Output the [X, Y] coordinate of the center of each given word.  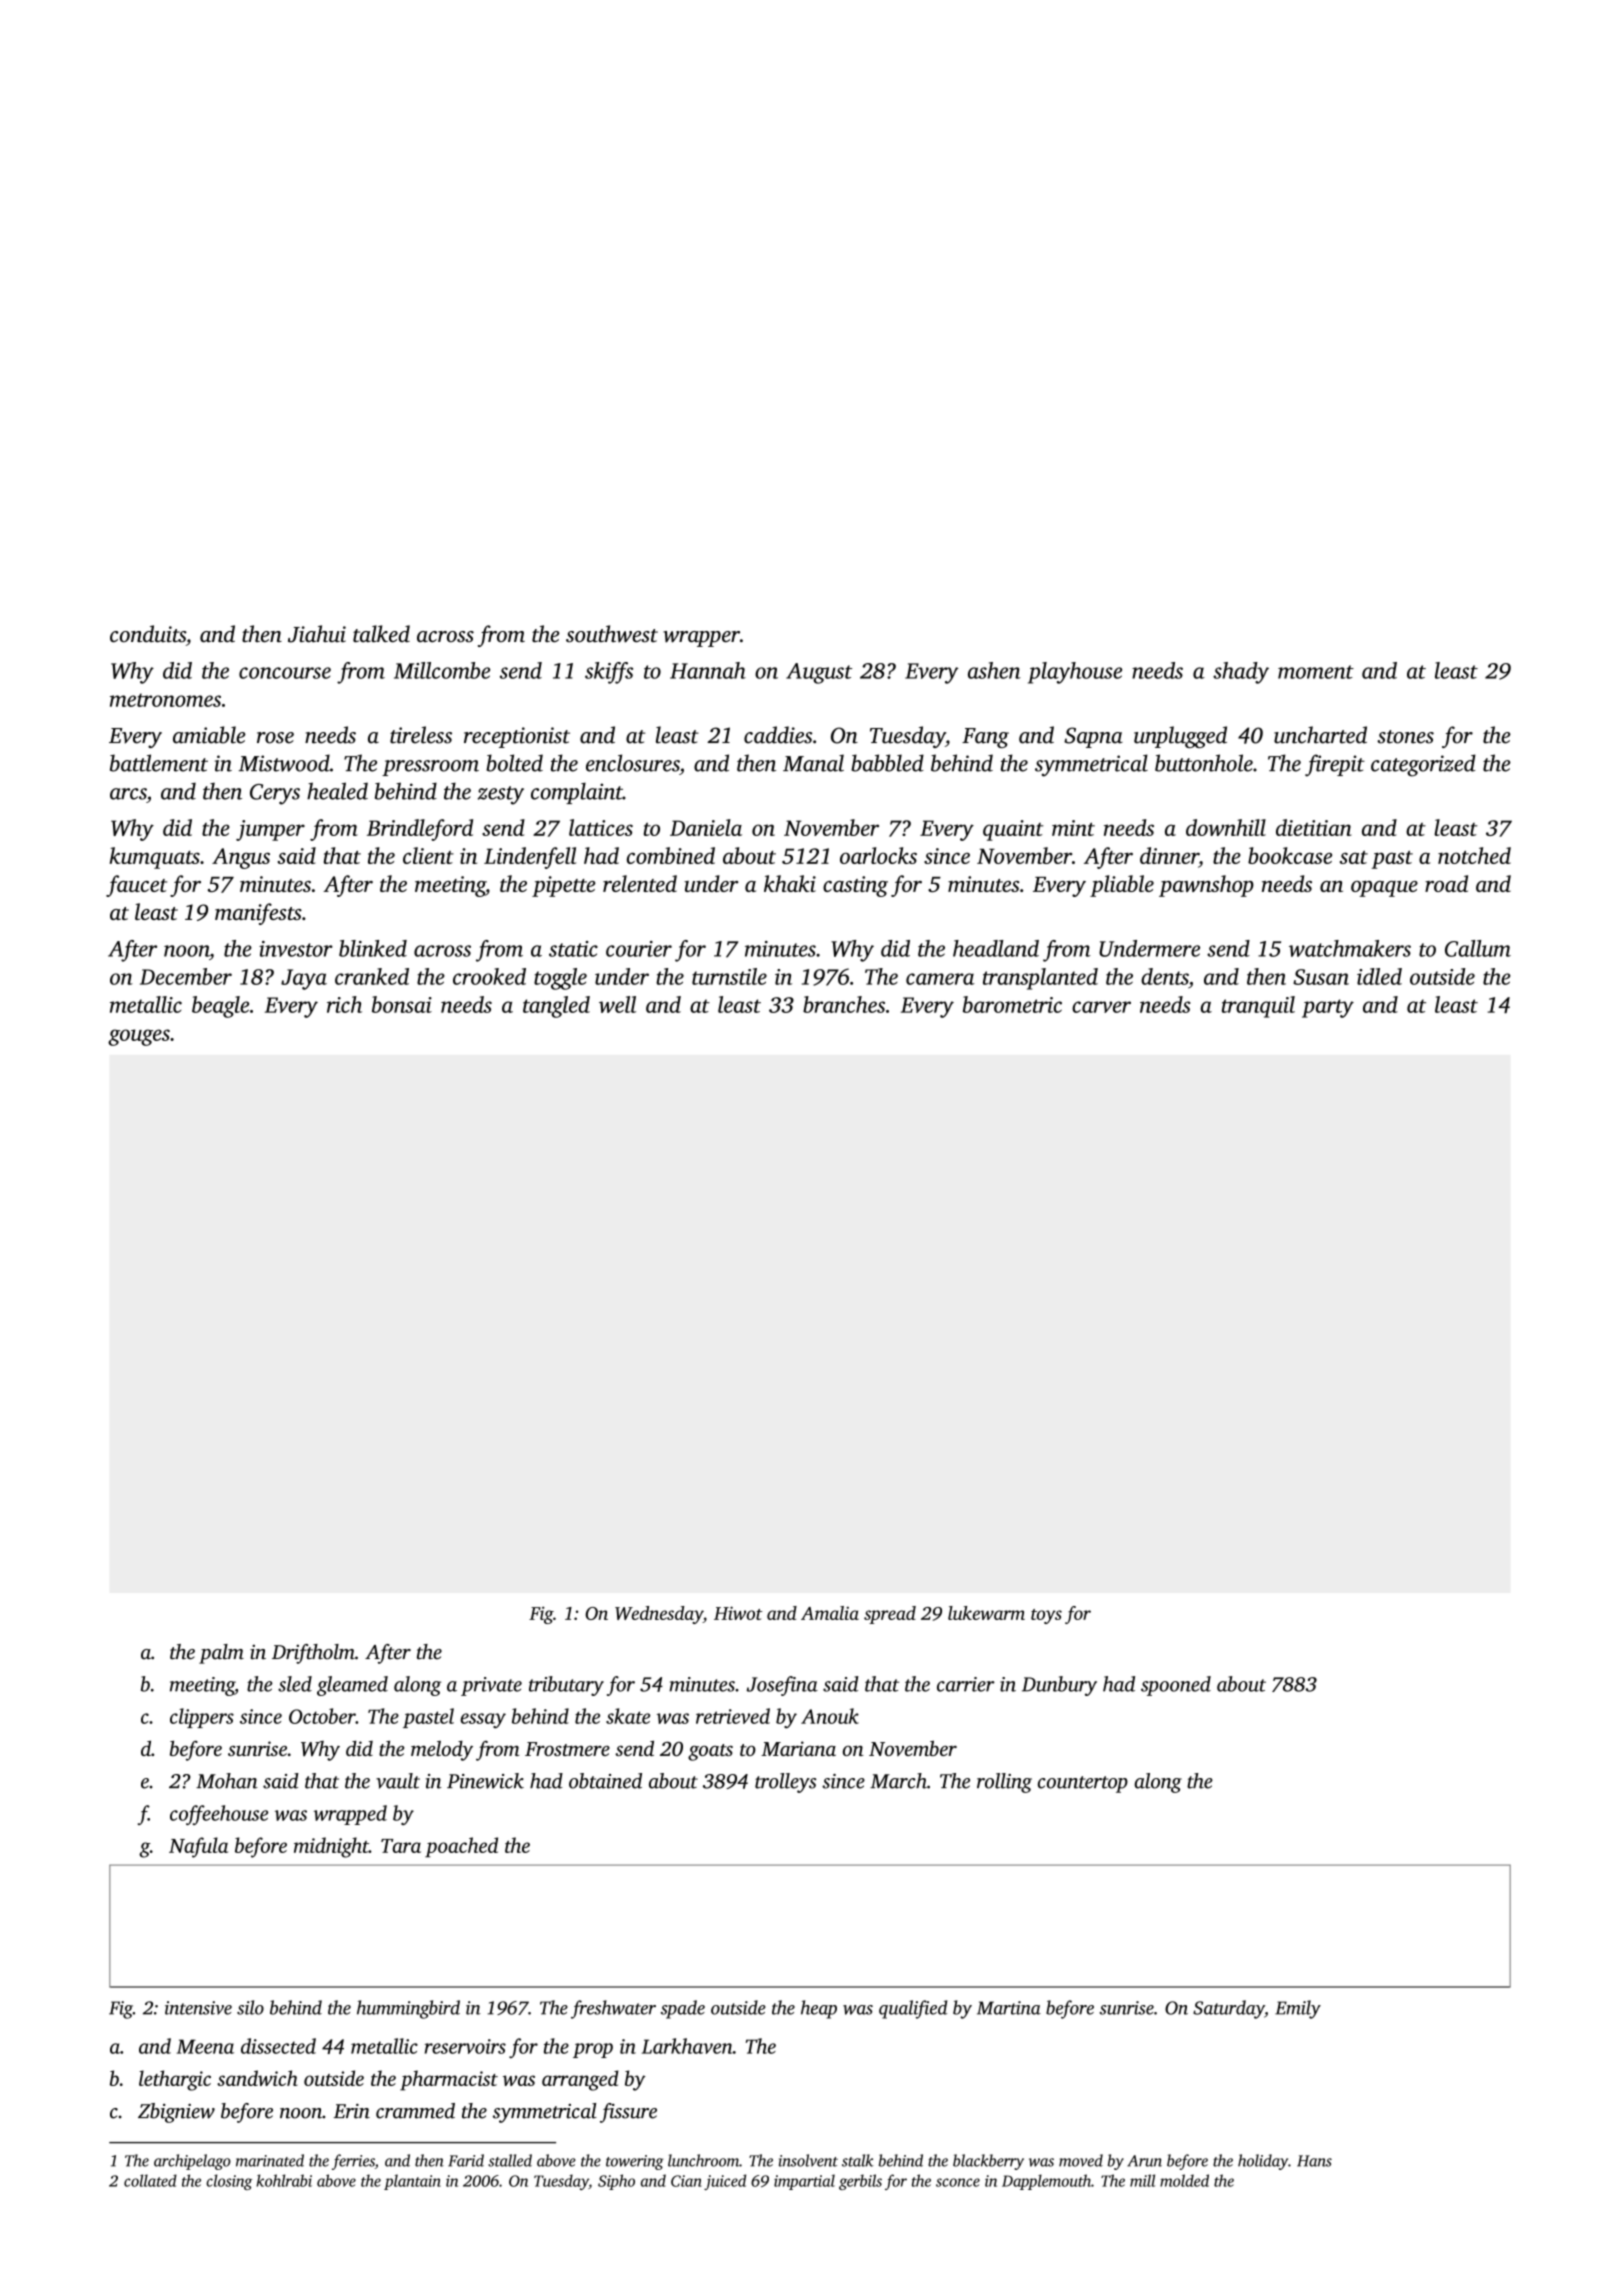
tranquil [1258, 1007]
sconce [958, 2182]
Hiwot [738, 1613]
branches [844, 1004]
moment [1316, 672]
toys [1046, 1616]
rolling [1004, 1783]
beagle [220, 1007]
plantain [412, 2182]
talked [381, 634]
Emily [1298, 2009]
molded [1184, 2180]
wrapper [701, 639]
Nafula [198, 1847]
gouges [139, 1037]
